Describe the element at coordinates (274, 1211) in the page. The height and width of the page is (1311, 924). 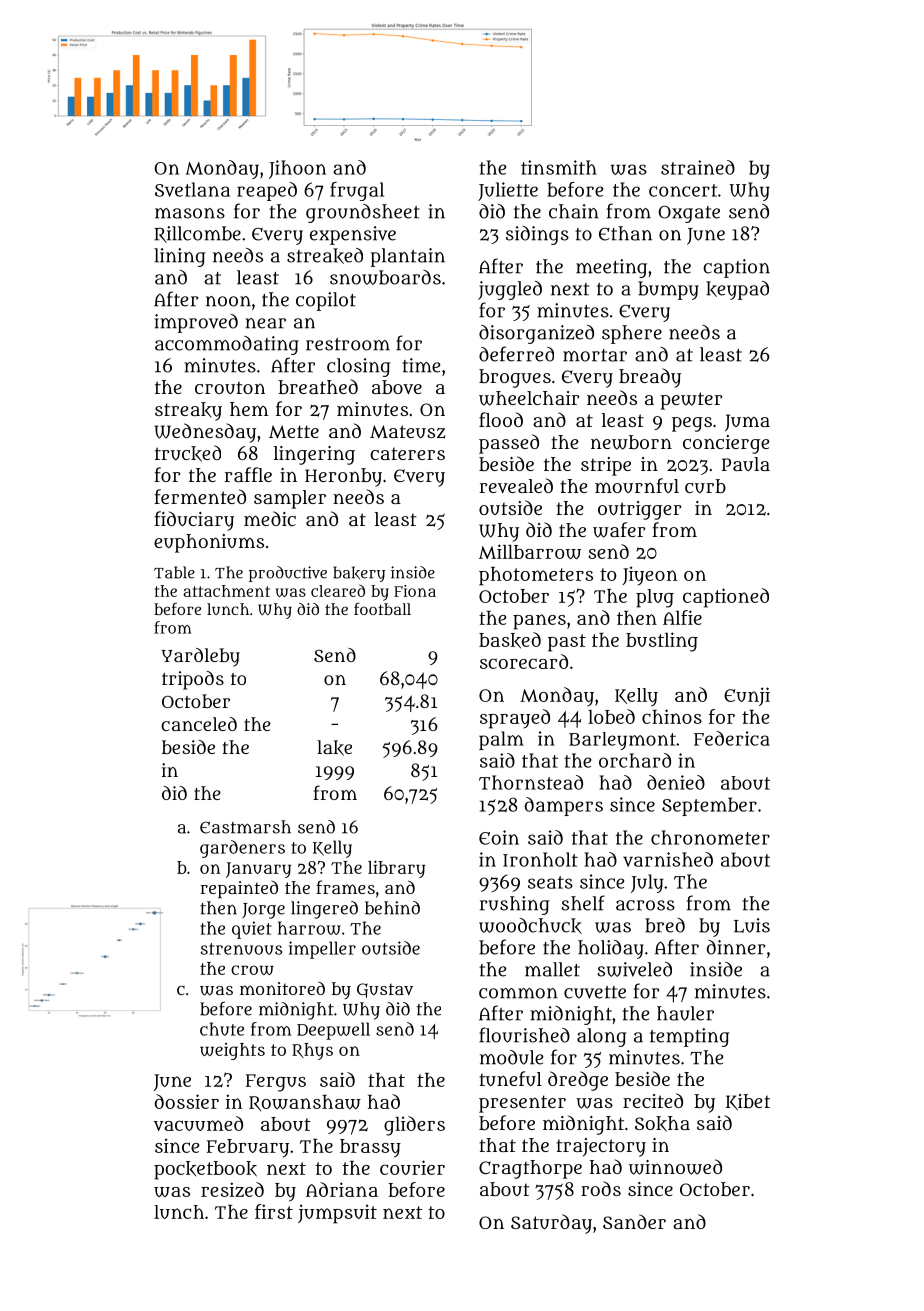
I see `first` at that location.
